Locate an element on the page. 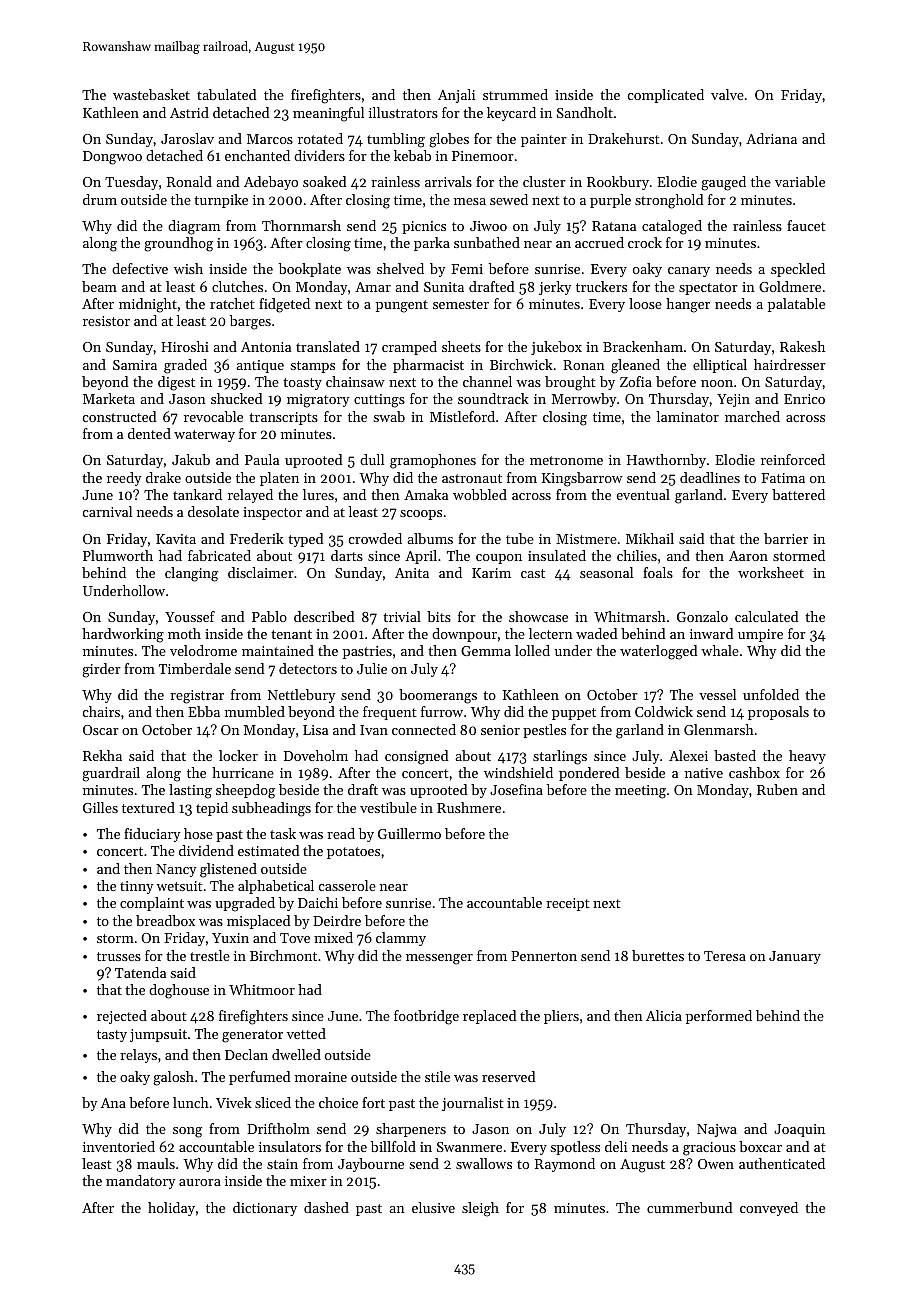  vestibule is located at coordinates (388, 807).
